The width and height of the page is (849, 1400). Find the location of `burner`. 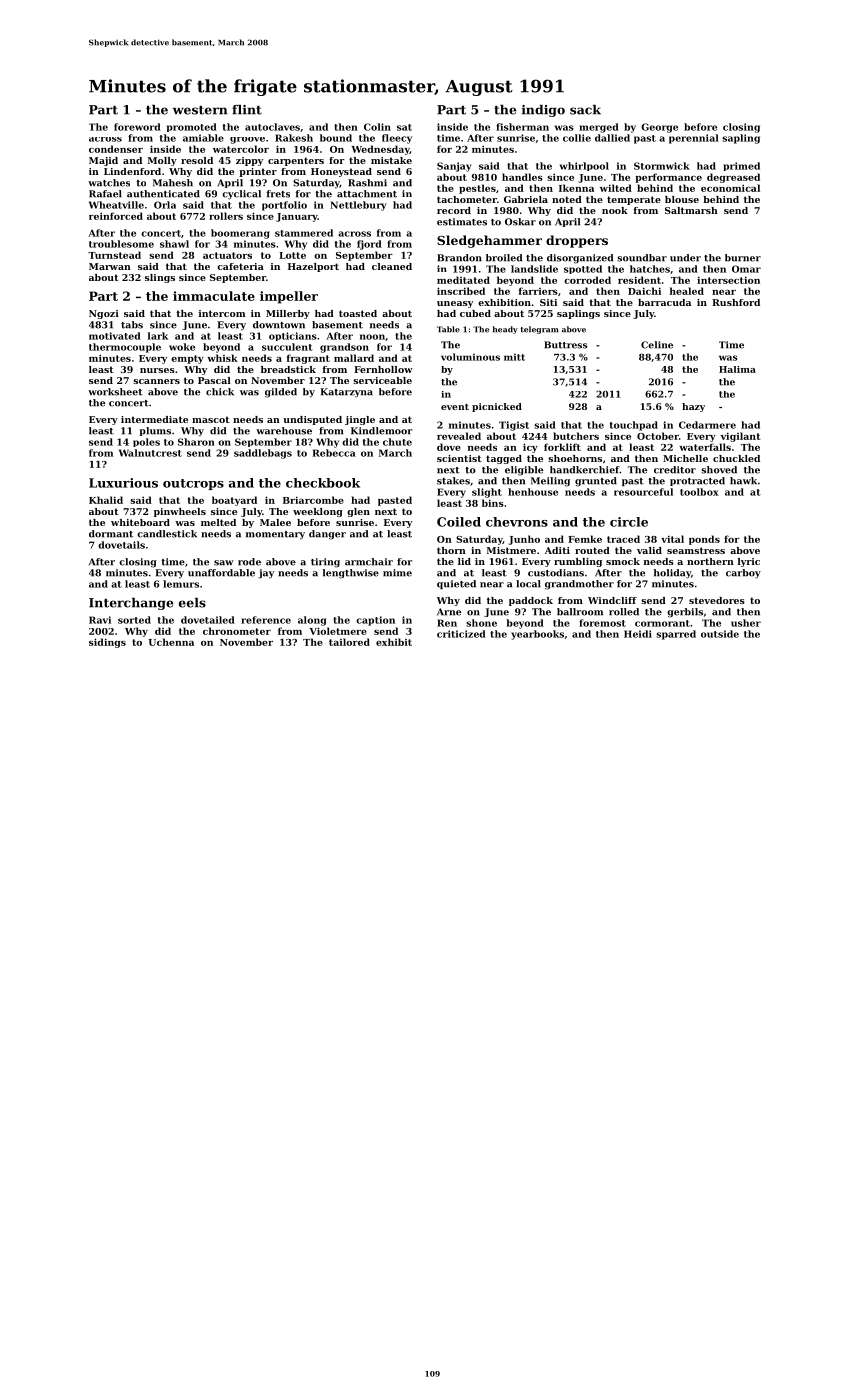

burner is located at coordinates (743, 258).
